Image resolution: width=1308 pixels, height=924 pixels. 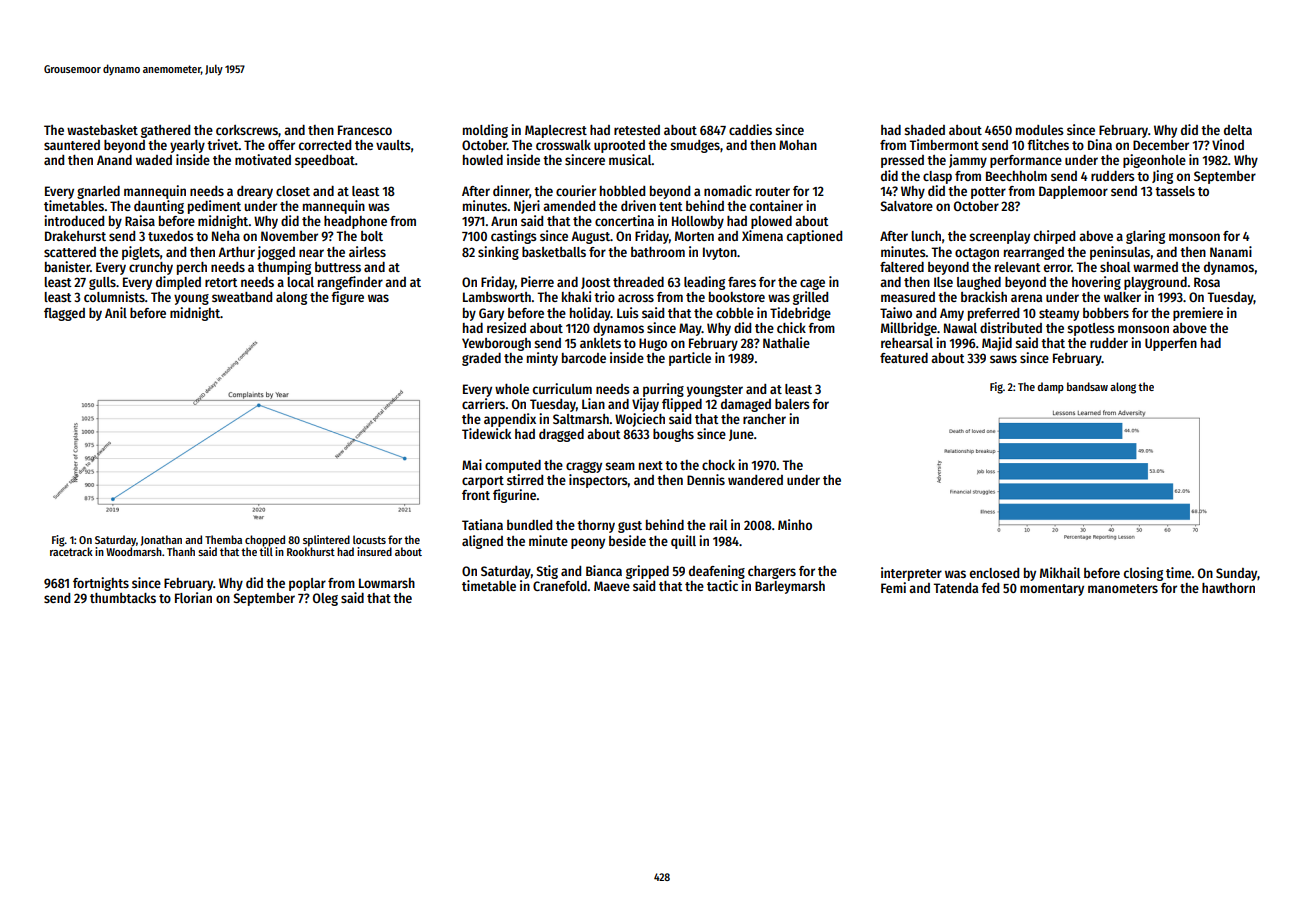 I want to click on Rosa, so click(x=1207, y=282).
